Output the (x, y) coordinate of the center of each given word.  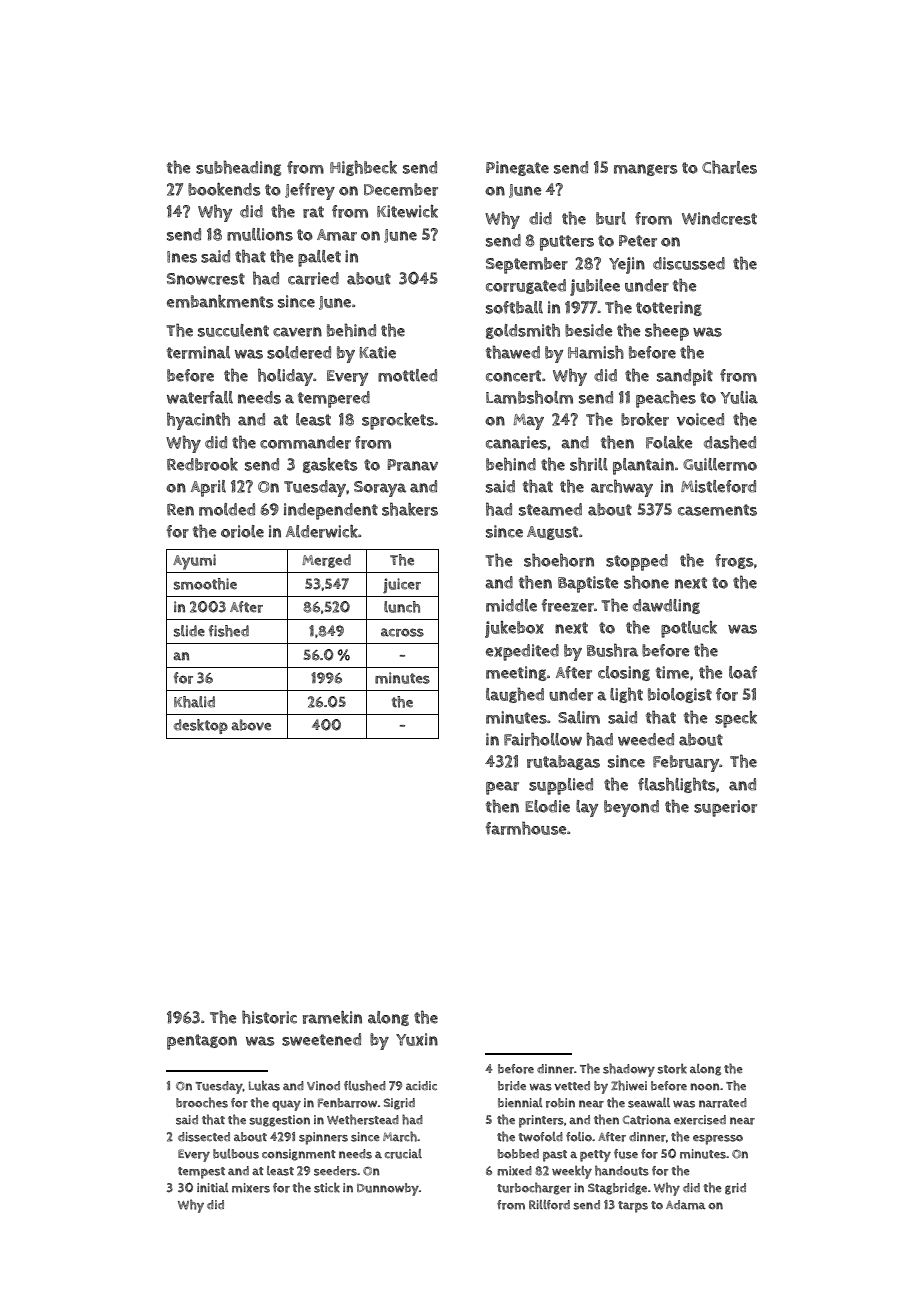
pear (502, 788)
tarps (633, 1207)
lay (587, 808)
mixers (251, 1188)
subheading (238, 168)
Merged (326, 561)
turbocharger (534, 1188)
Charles (729, 167)
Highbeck (363, 168)
